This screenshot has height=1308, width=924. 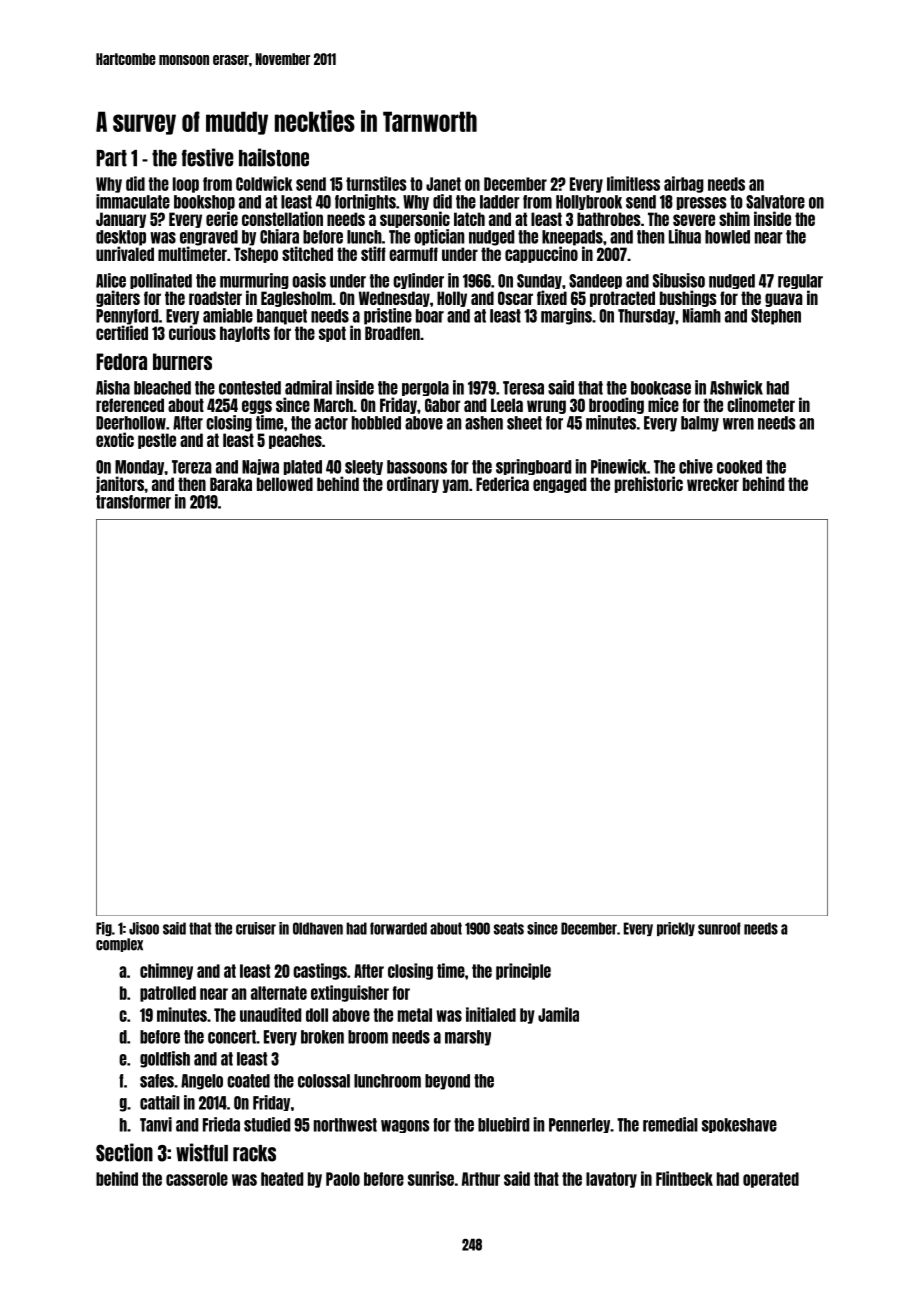 What do you see at coordinates (256, 928) in the screenshot?
I see `cruiser` at bounding box center [256, 928].
